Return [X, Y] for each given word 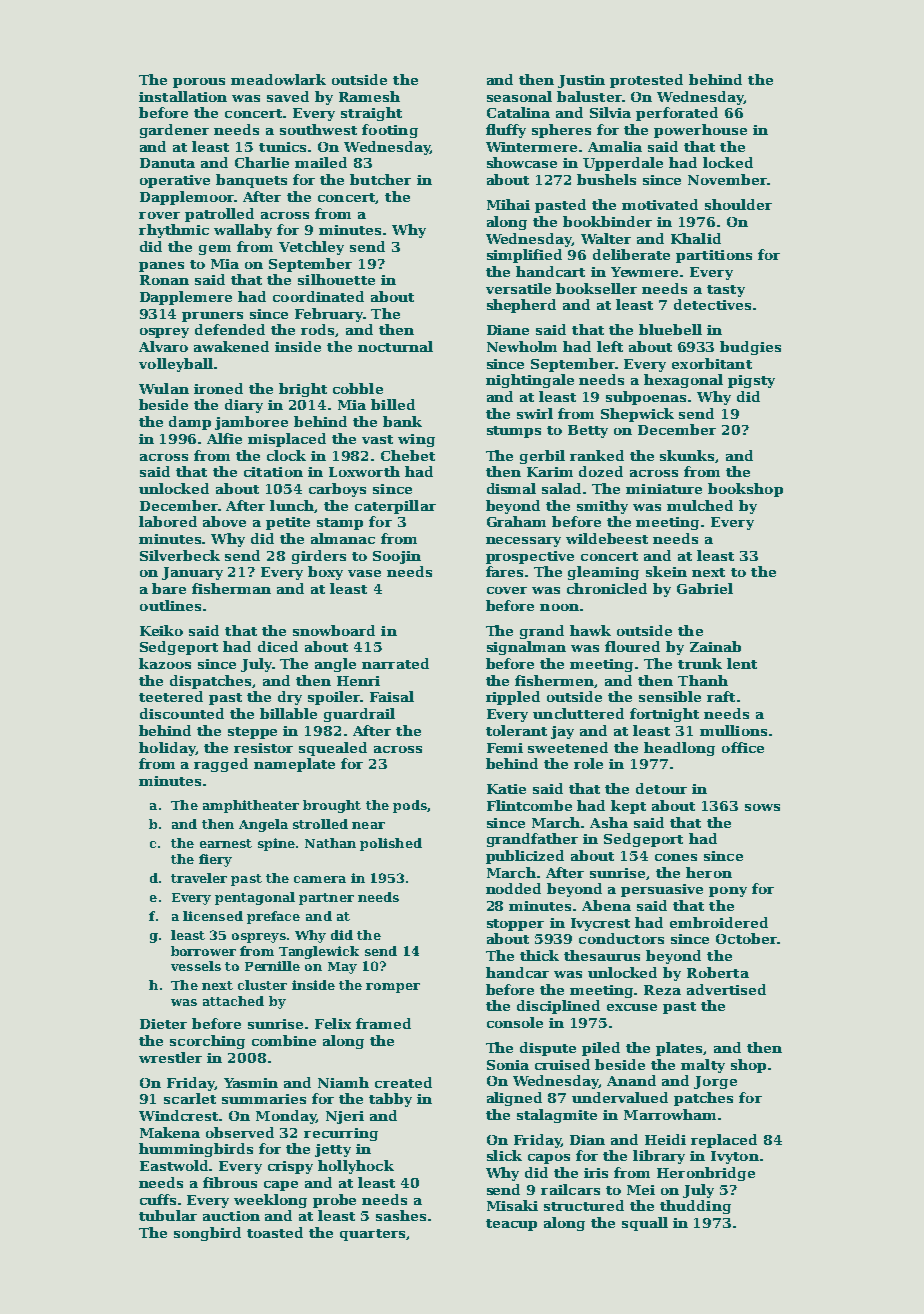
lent [742, 663]
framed [383, 1023]
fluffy [506, 131]
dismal [511, 488]
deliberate [631, 254]
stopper [515, 925]
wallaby [243, 231]
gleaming [603, 573]
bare [169, 588]
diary [244, 406]
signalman [526, 648]
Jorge [715, 1082]
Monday [286, 1117]
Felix [333, 1023]
